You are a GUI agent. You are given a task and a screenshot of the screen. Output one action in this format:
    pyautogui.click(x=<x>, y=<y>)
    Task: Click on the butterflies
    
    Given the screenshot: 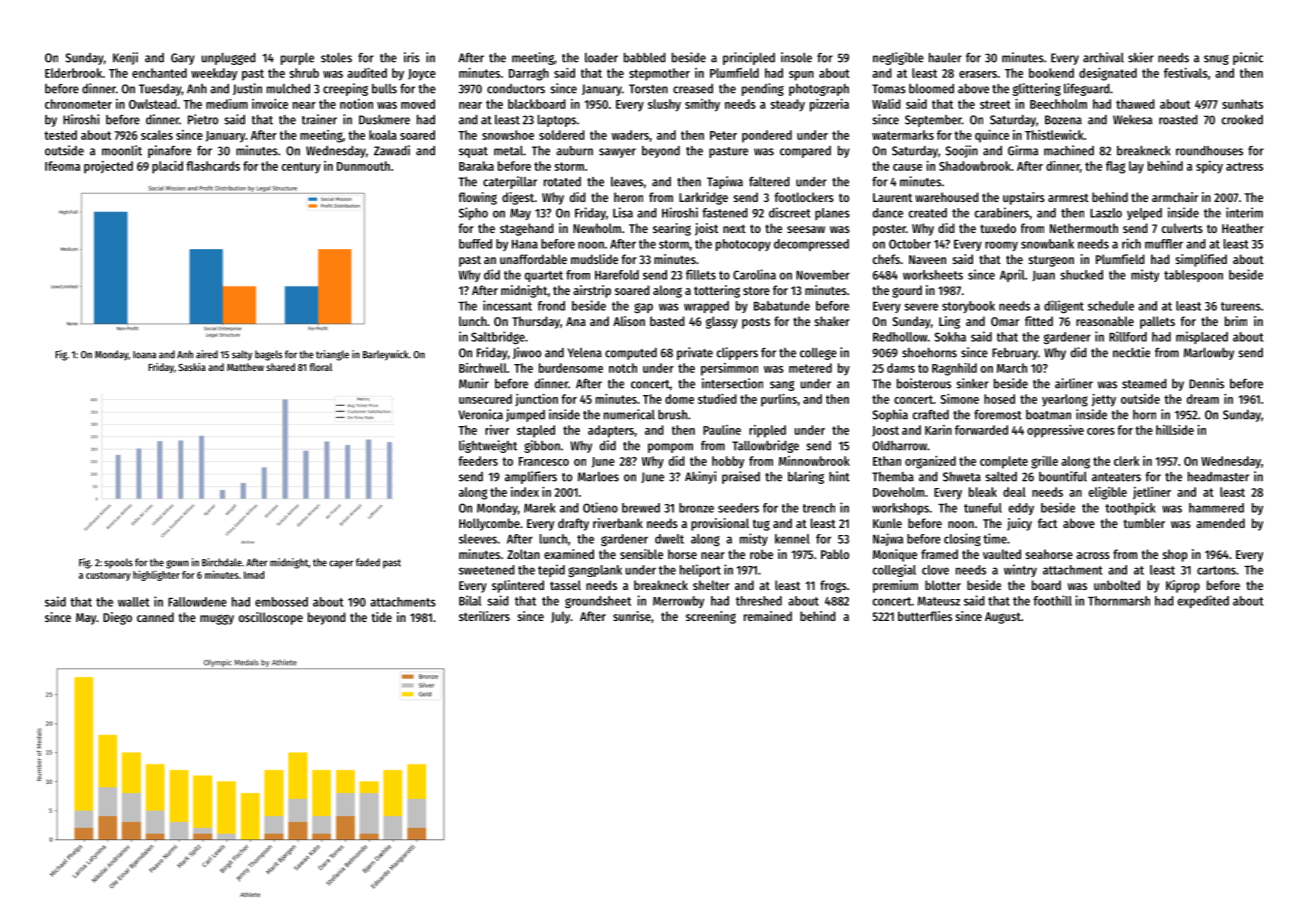 What is the action you would take?
    pyautogui.click(x=925, y=616)
